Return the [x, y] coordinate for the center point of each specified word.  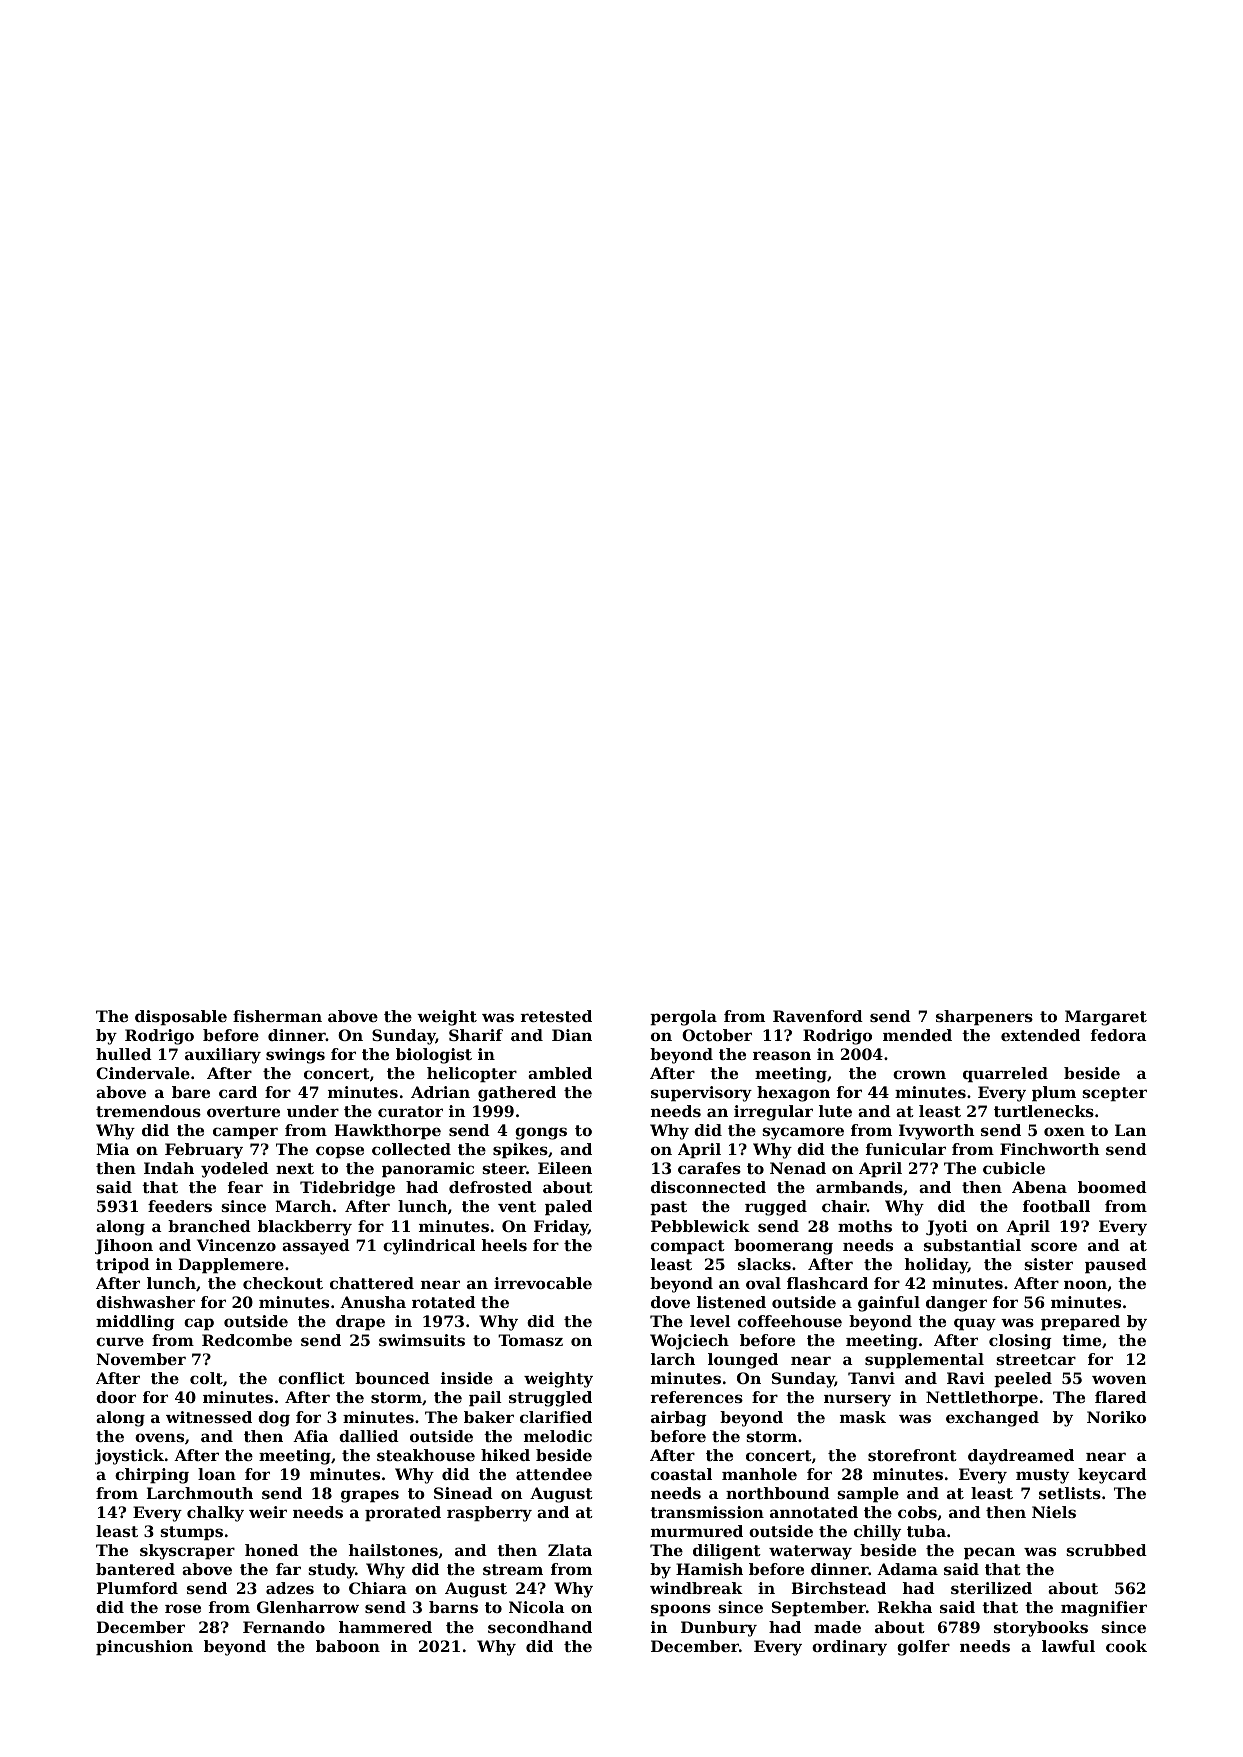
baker [489, 1417]
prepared [1080, 1323]
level [710, 1321]
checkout [283, 1283]
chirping [152, 1476]
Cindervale [143, 1073]
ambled [560, 1073]
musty [1042, 1476]
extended [1040, 1035]
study [331, 1571]
